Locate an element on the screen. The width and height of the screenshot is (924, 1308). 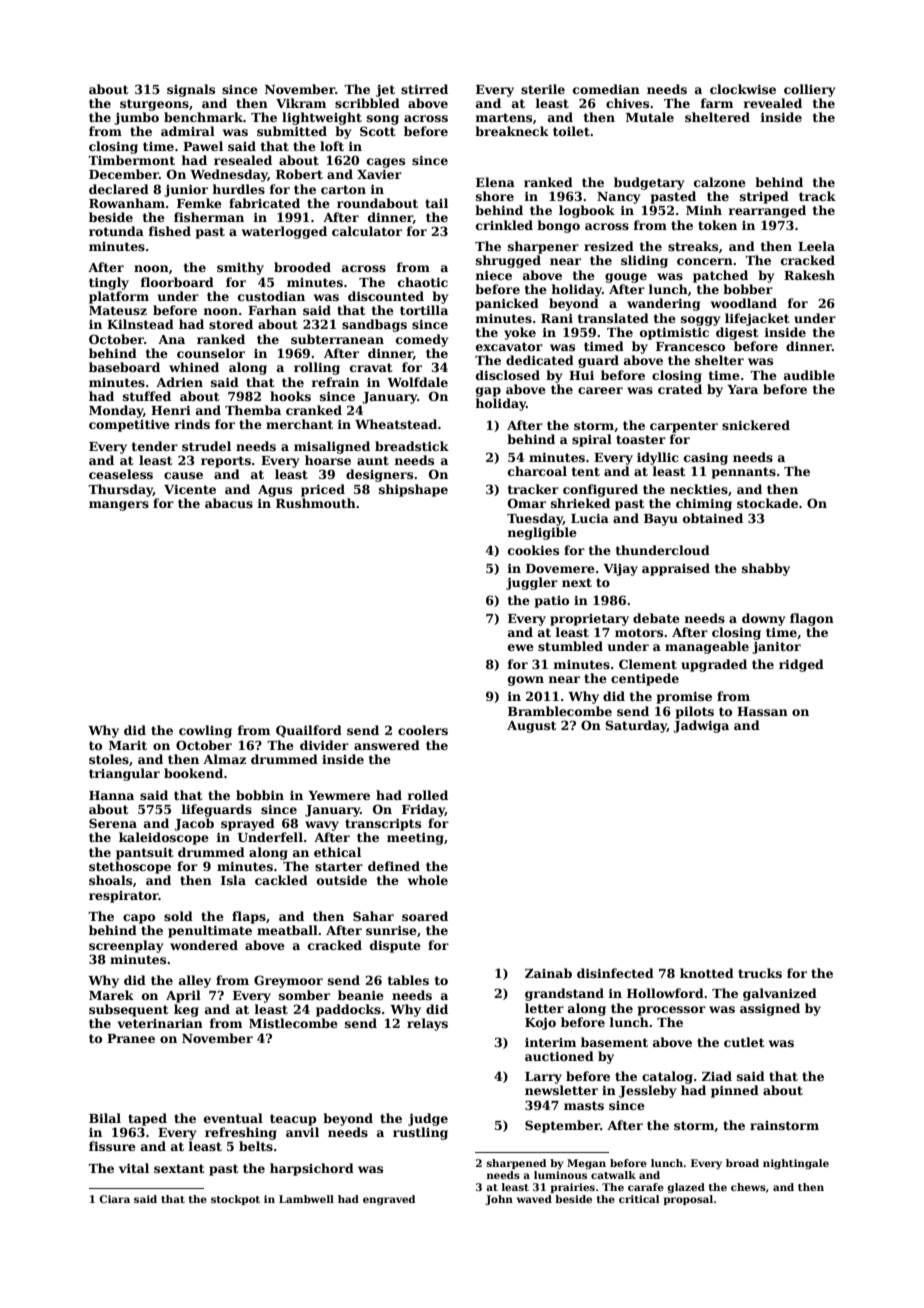
keg is located at coordinates (186, 1010).
